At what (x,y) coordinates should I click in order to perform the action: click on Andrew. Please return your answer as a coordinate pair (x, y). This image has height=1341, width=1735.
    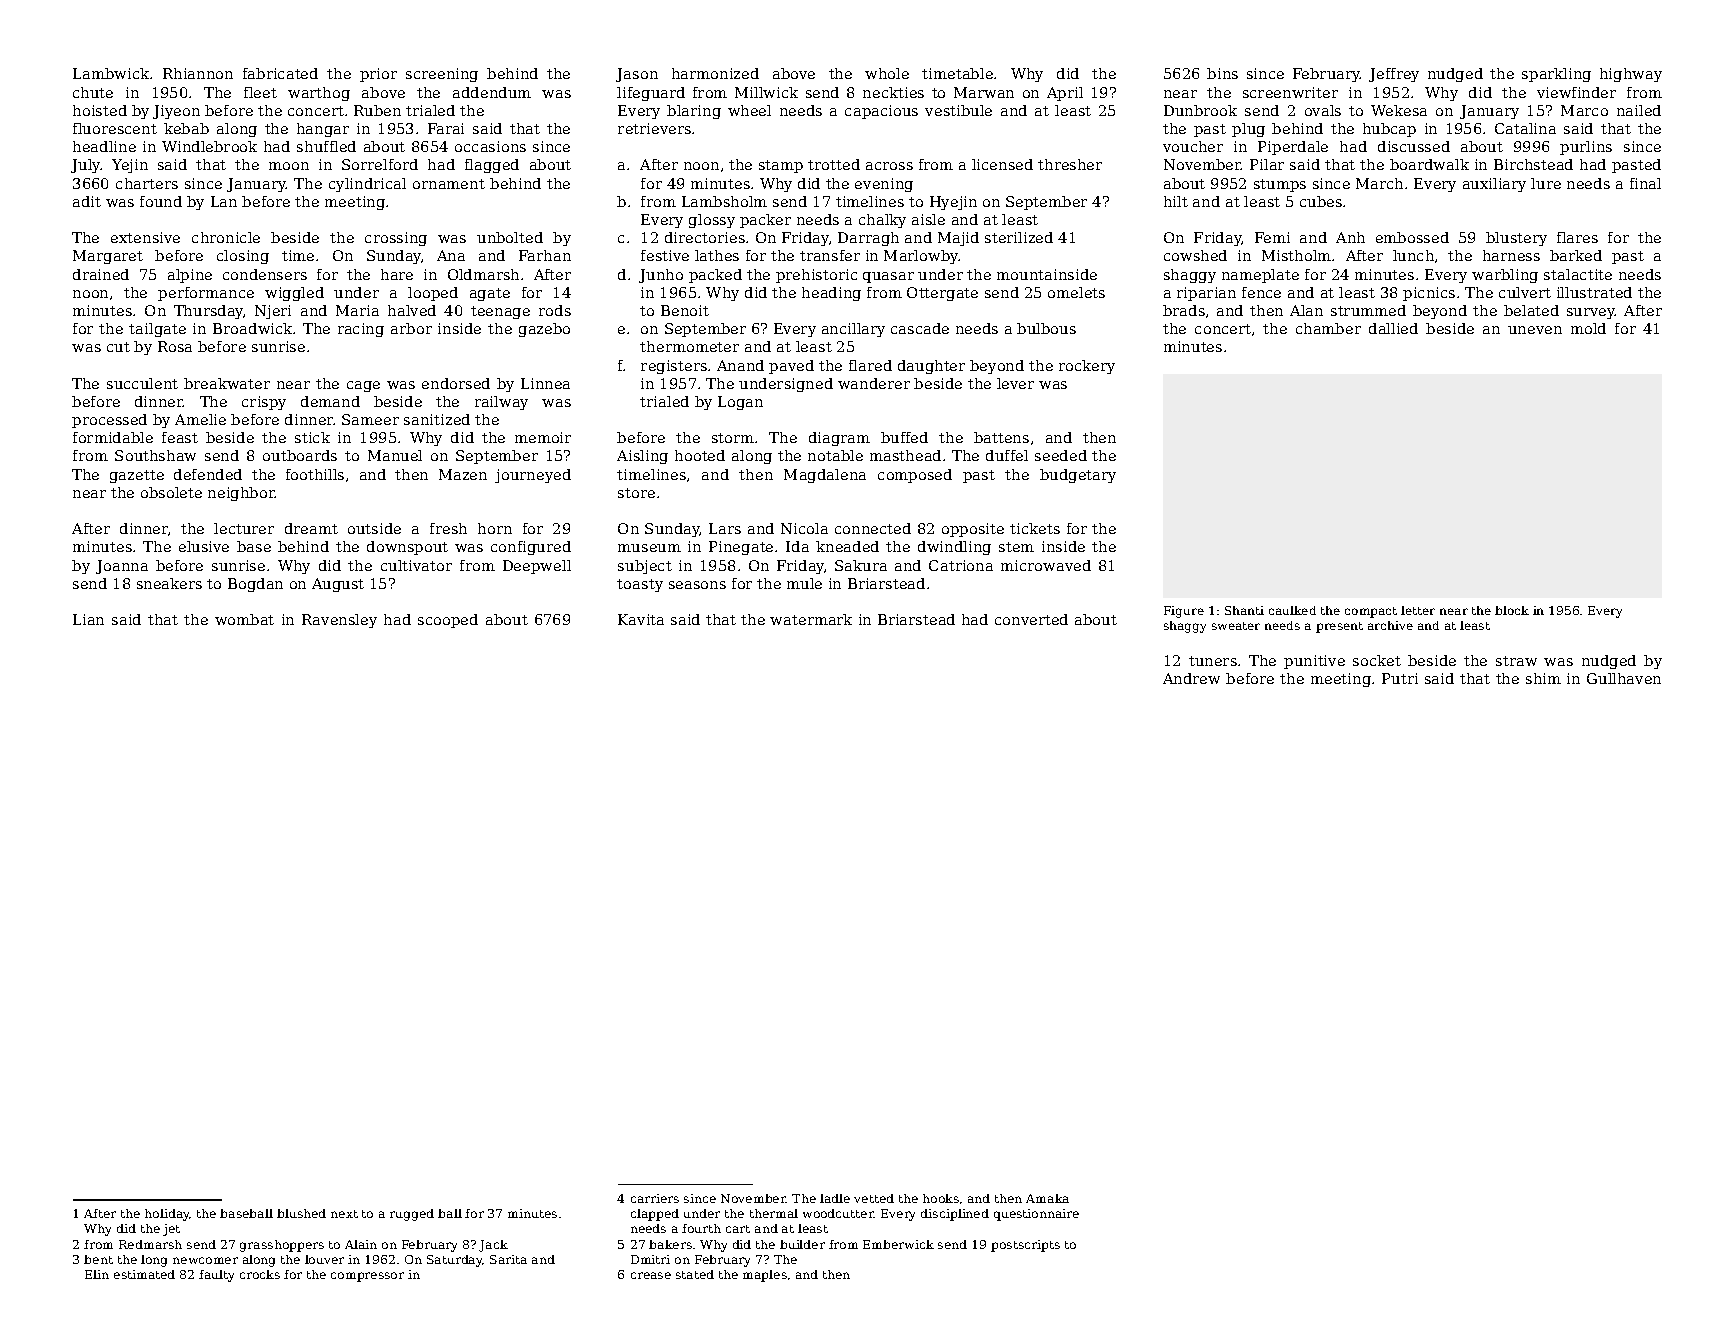
    Looking at the image, I should click on (1191, 678).
